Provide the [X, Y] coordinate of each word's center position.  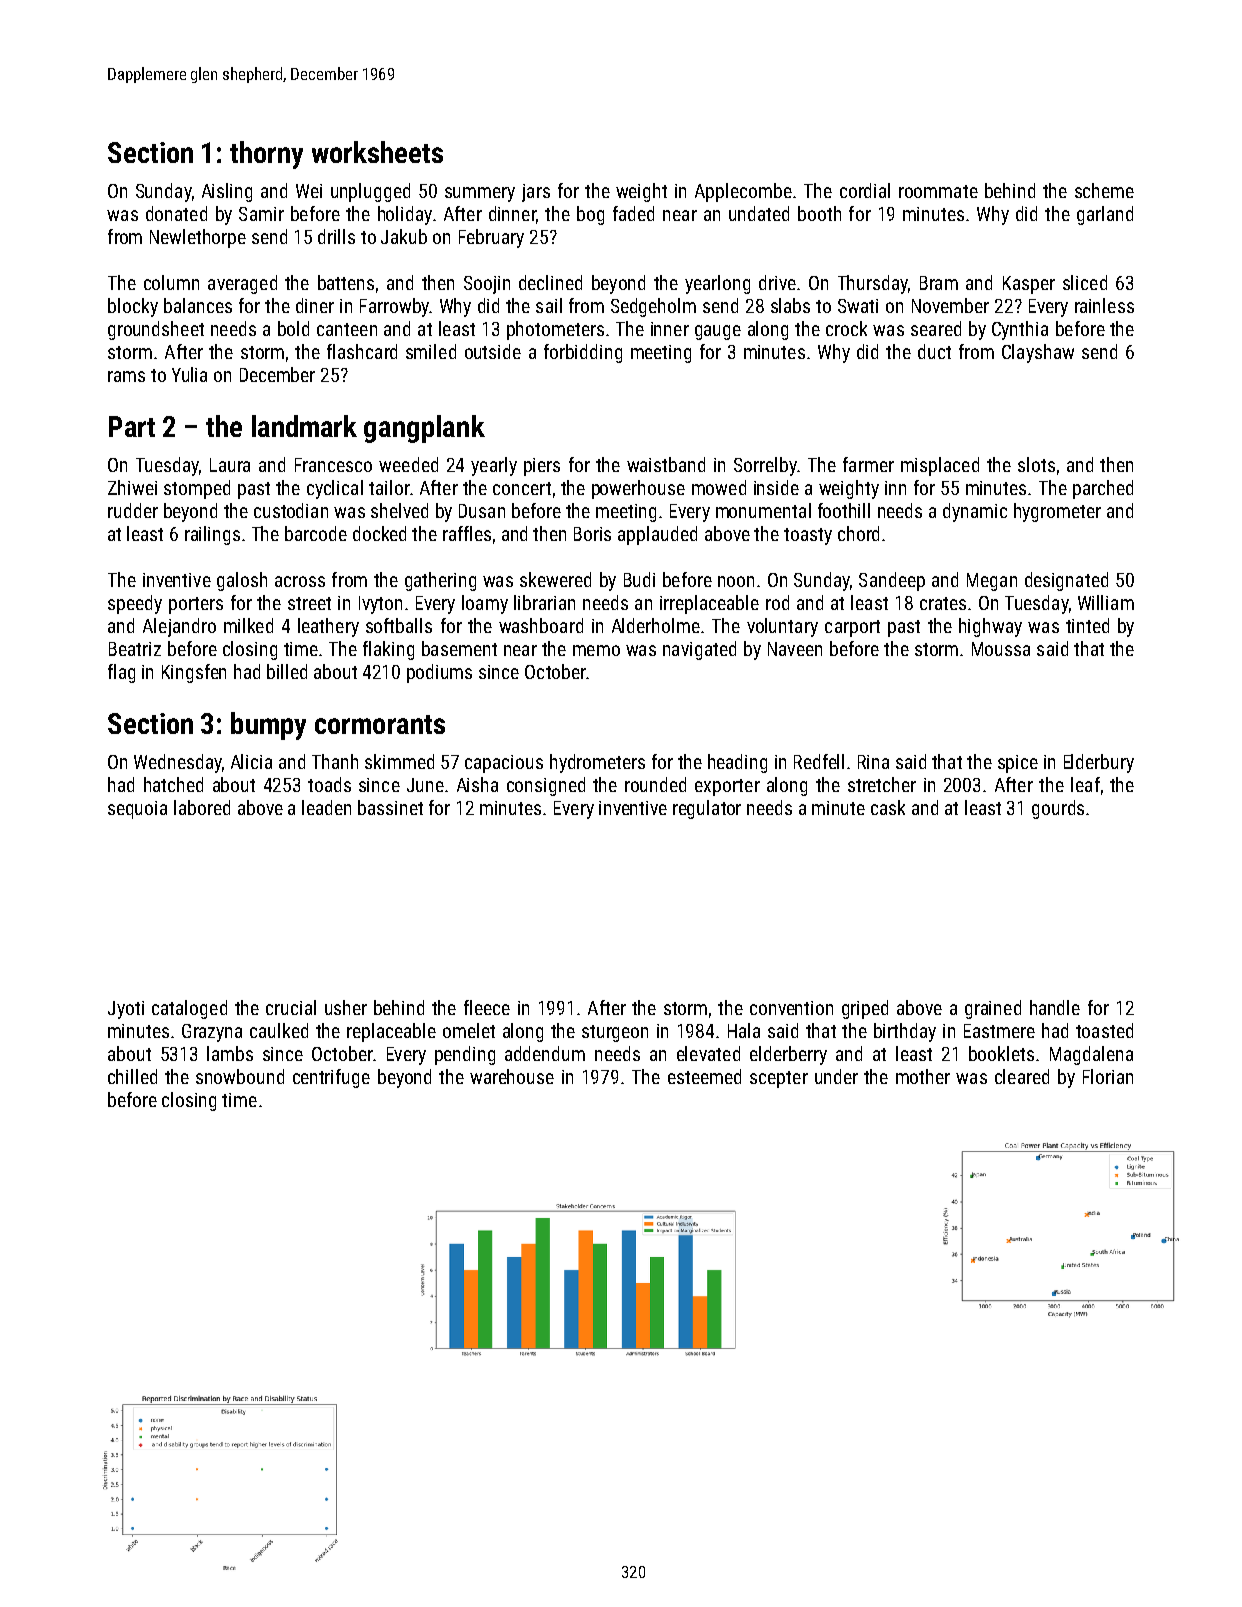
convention [791, 1008]
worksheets [377, 152]
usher [346, 1007]
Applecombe [743, 192]
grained [993, 1009]
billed [287, 671]
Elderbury [1099, 763]
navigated [699, 650]
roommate [938, 191]
